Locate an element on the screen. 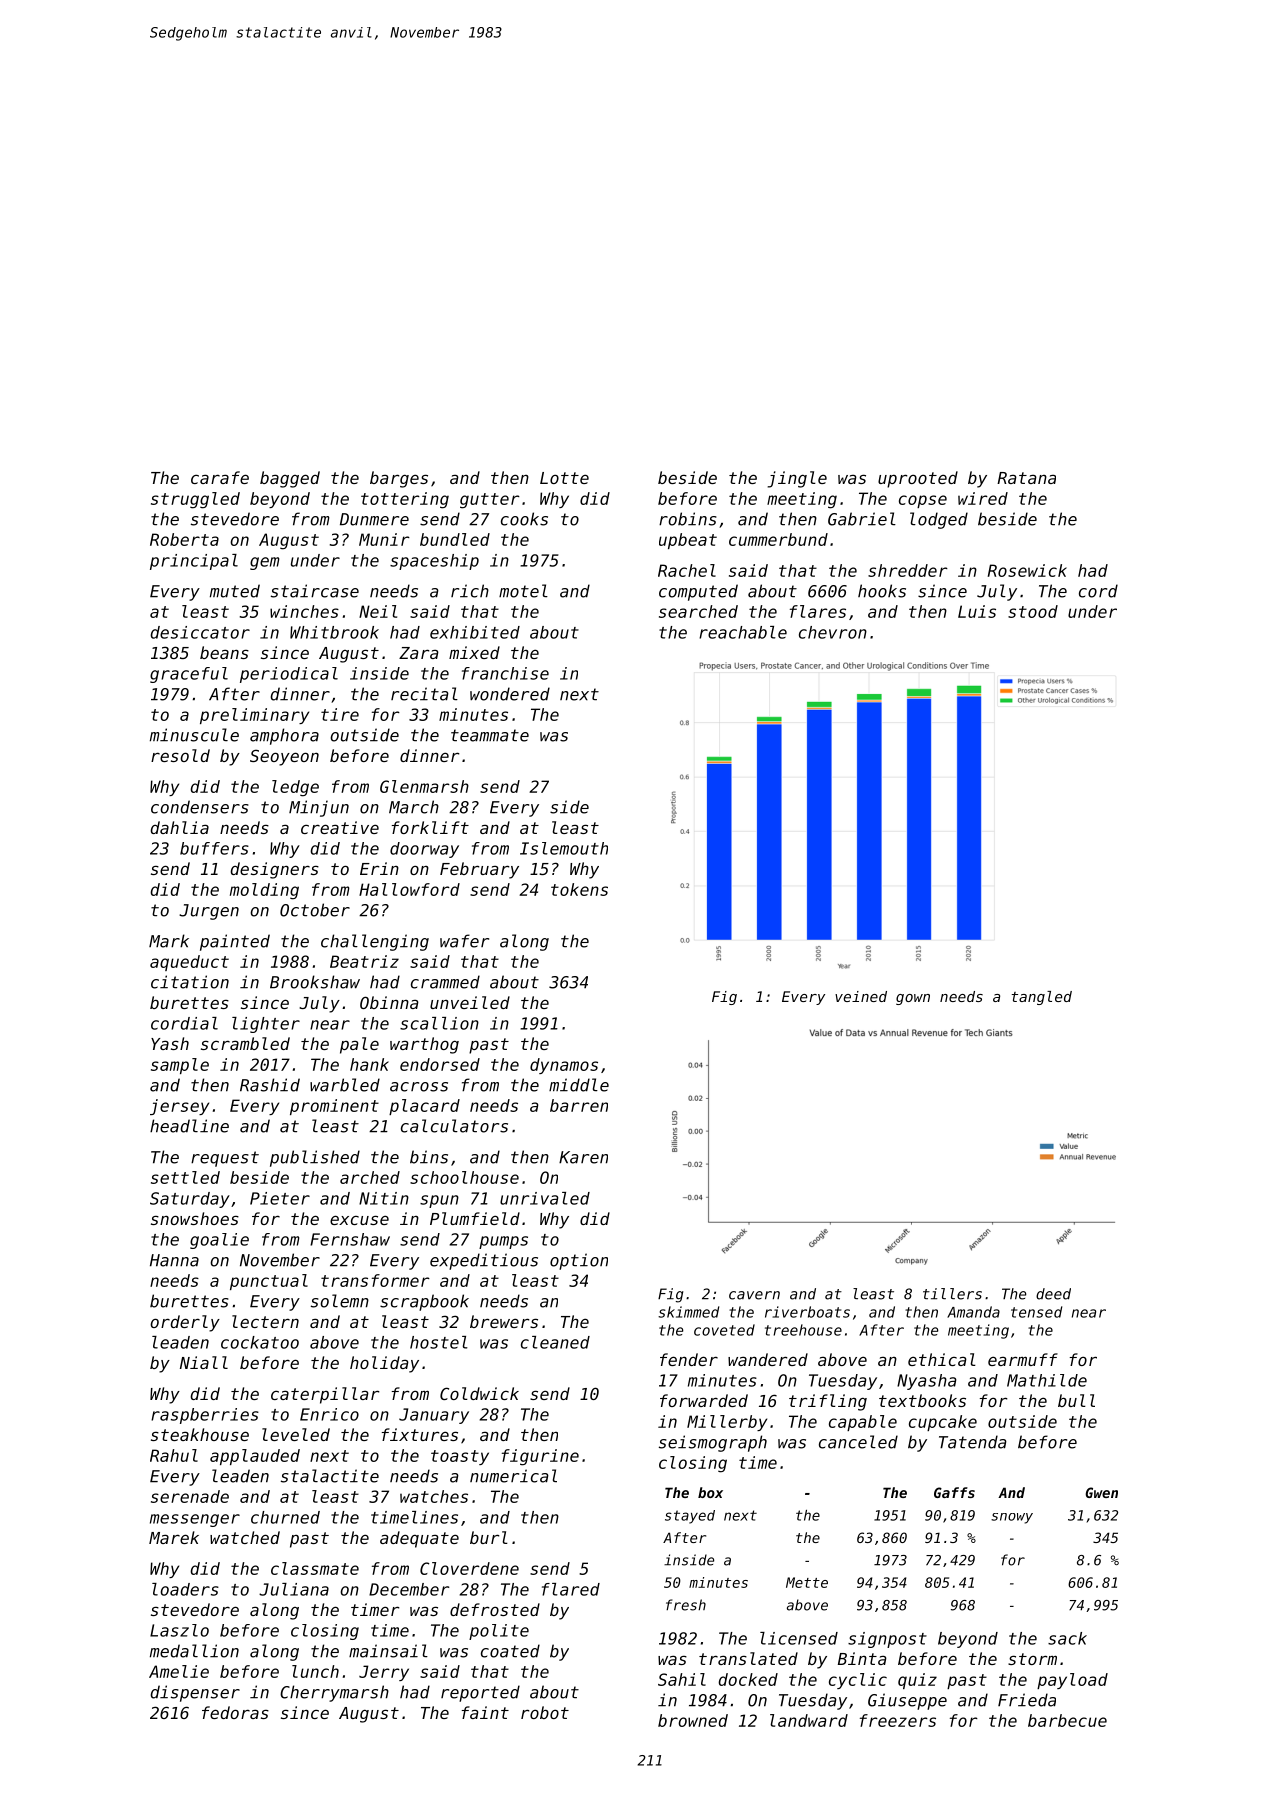 This screenshot has width=1275, height=1803. jingle is located at coordinates (797, 479).
